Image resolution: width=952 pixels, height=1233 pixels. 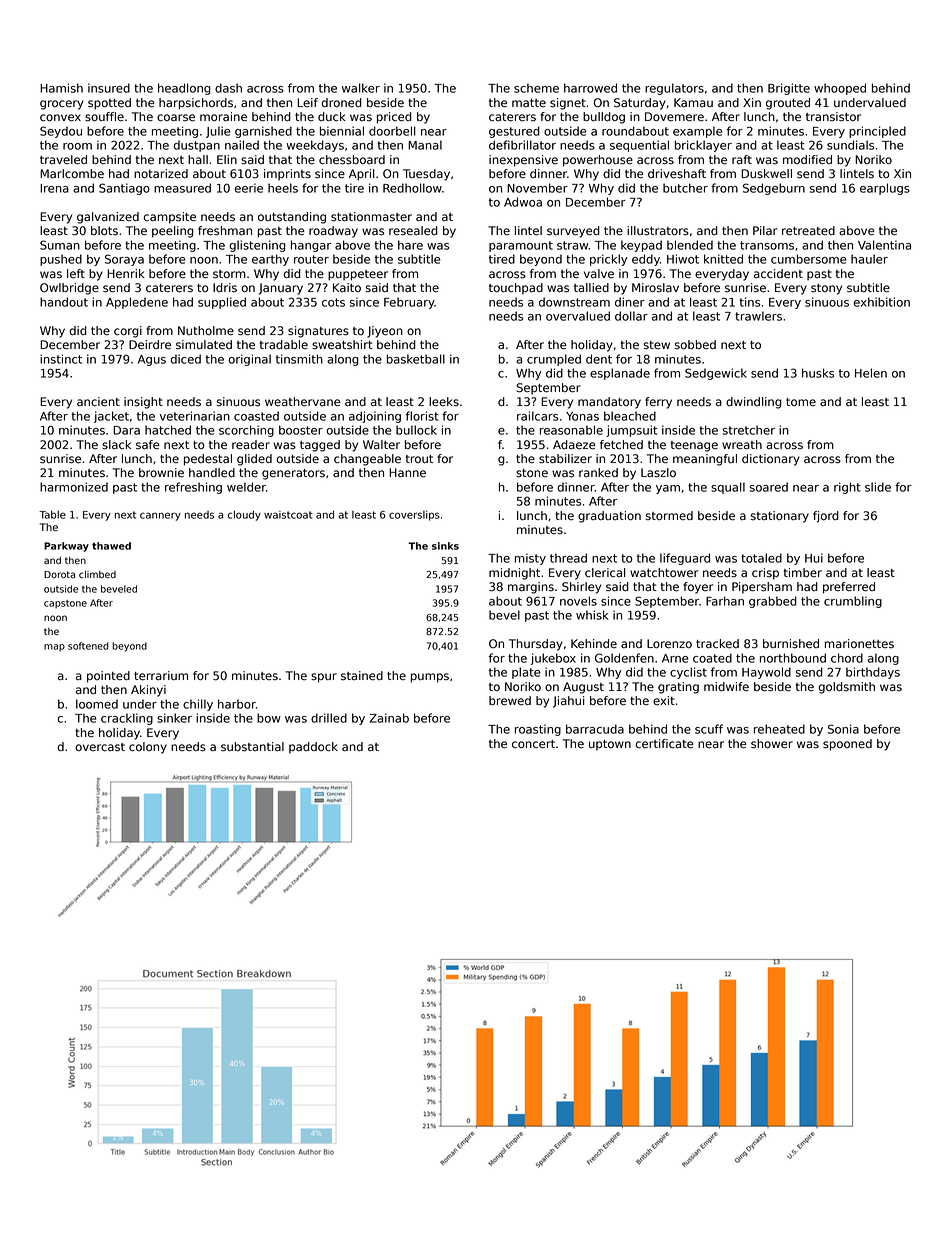 What do you see at coordinates (367, 460) in the screenshot?
I see `changeable` at bounding box center [367, 460].
